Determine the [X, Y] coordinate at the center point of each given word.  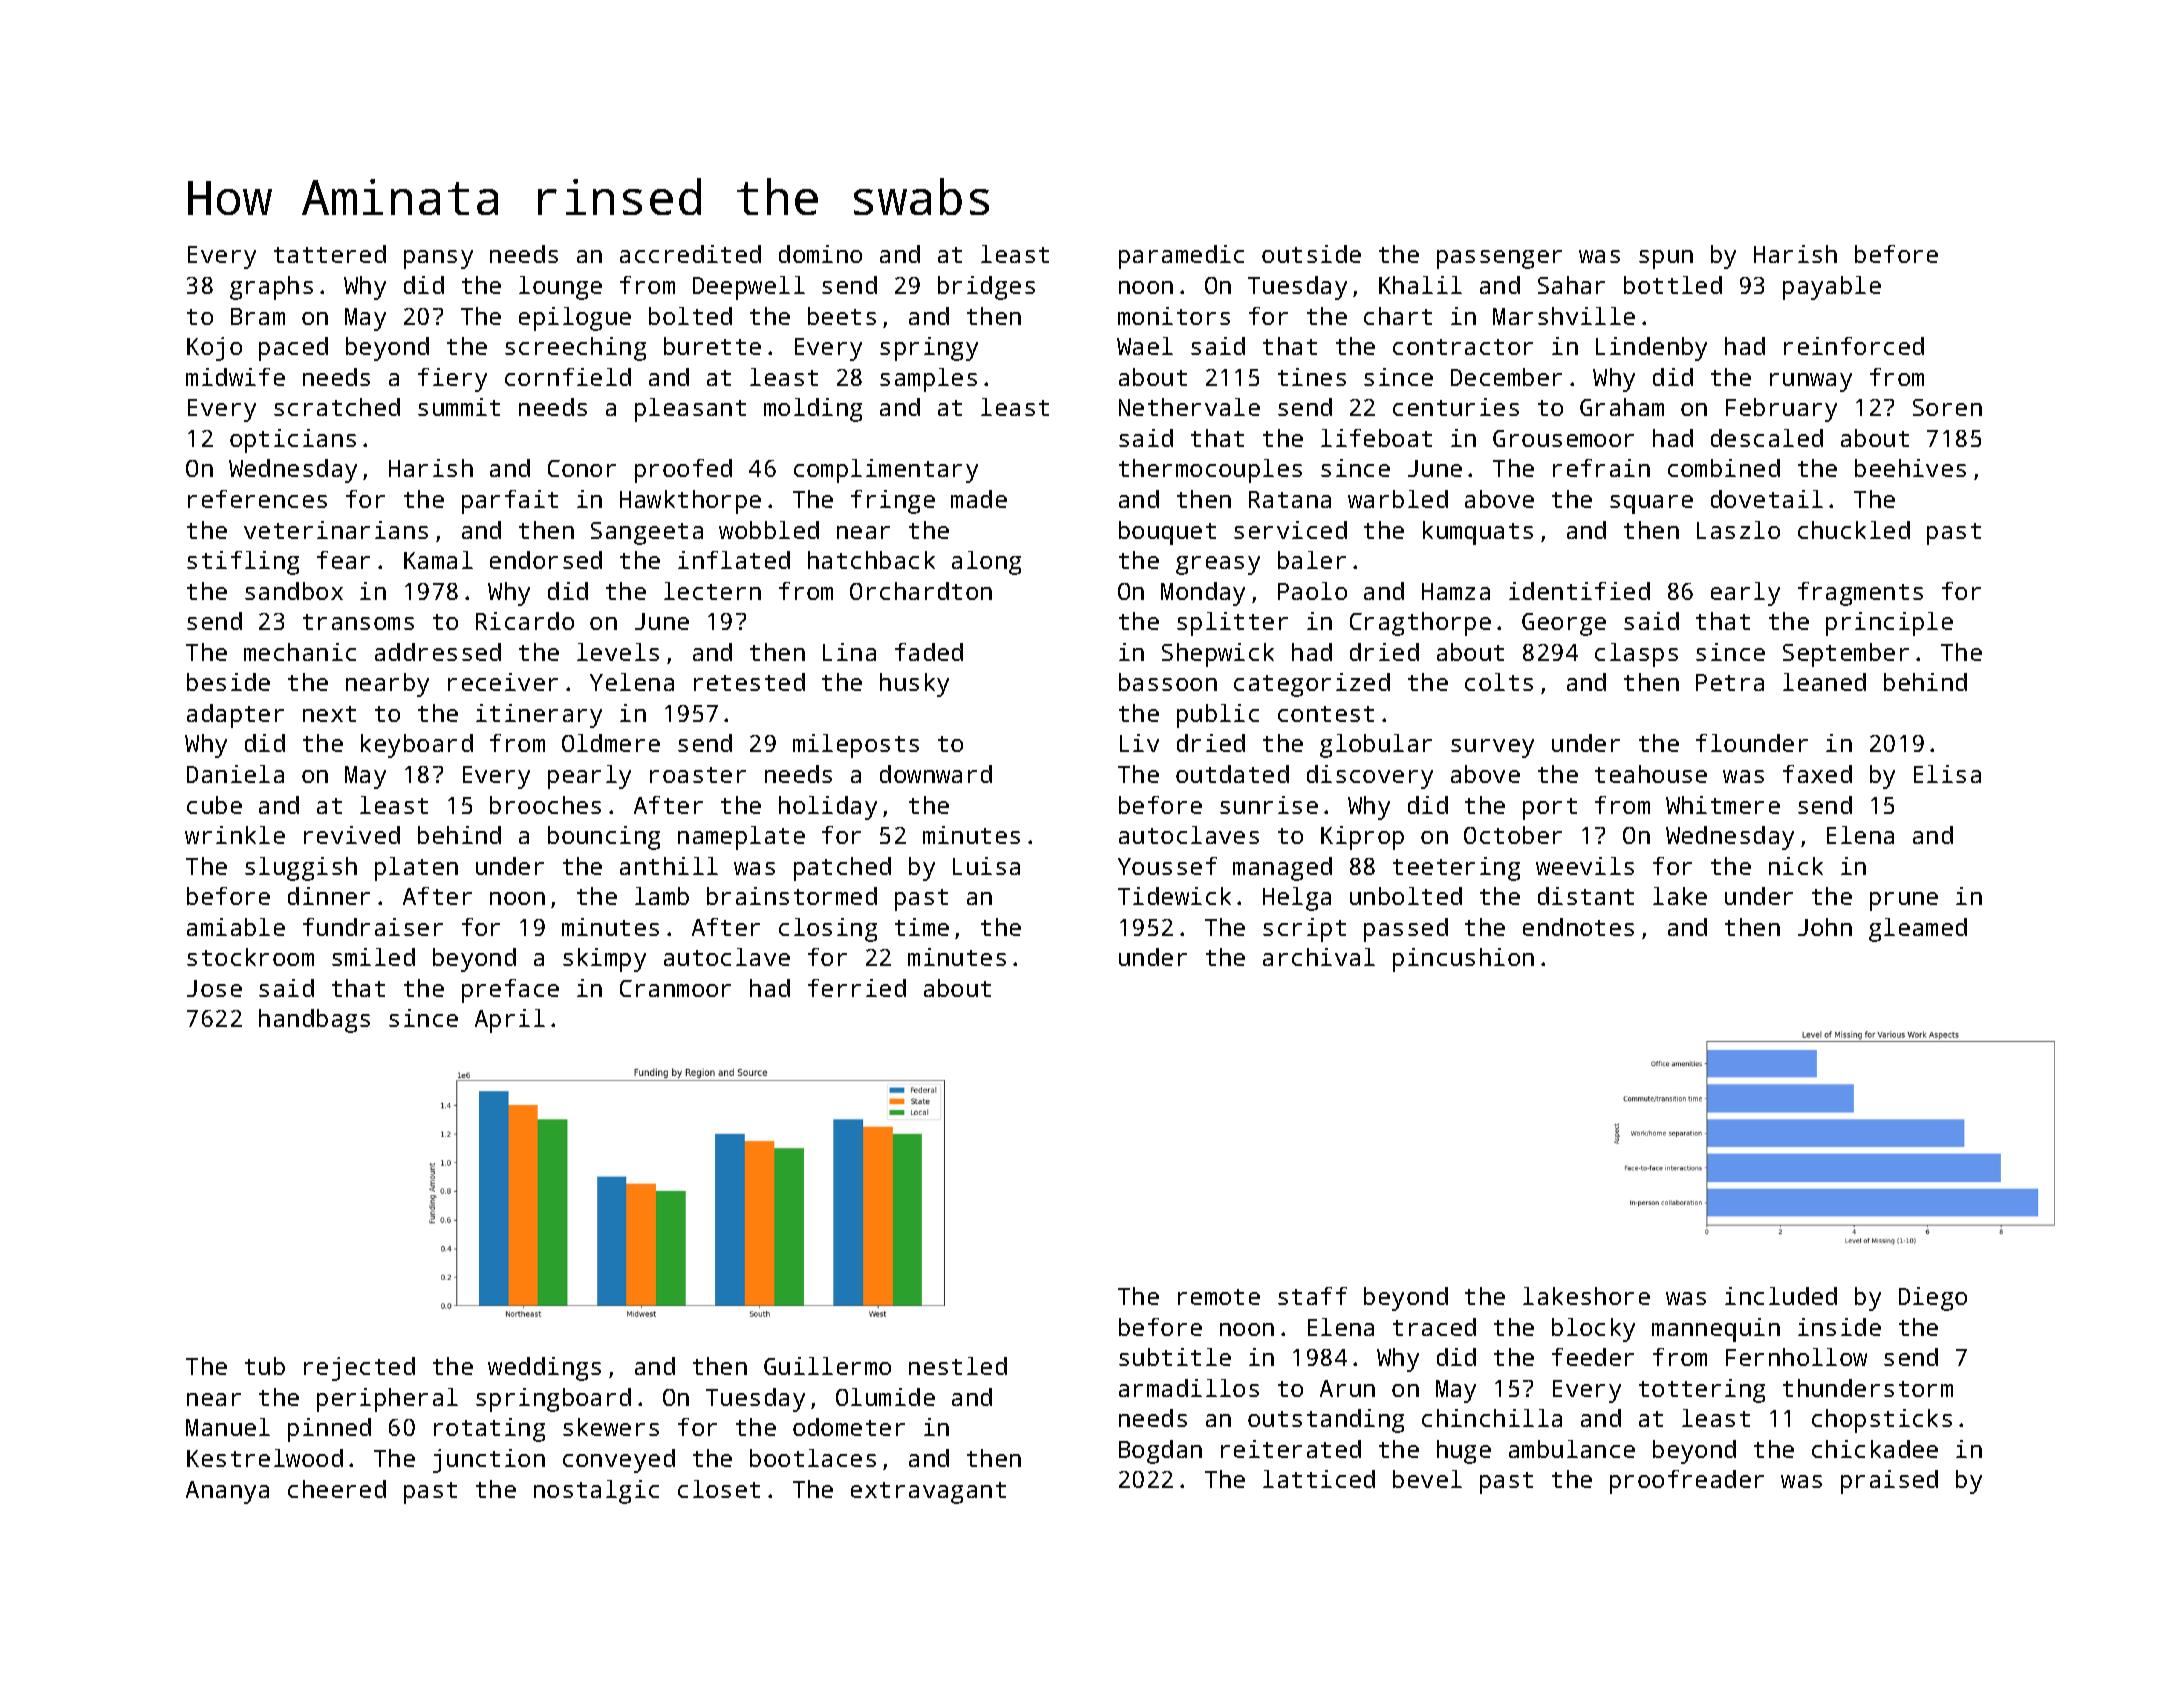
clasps [1636, 655]
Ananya [227, 1492]
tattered [330, 254]
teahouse [1651, 774]
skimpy [604, 960]
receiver [503, 682]
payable [1832, 288]
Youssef [1167, 866]
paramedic [1181, 257]
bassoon [1168, 682]
